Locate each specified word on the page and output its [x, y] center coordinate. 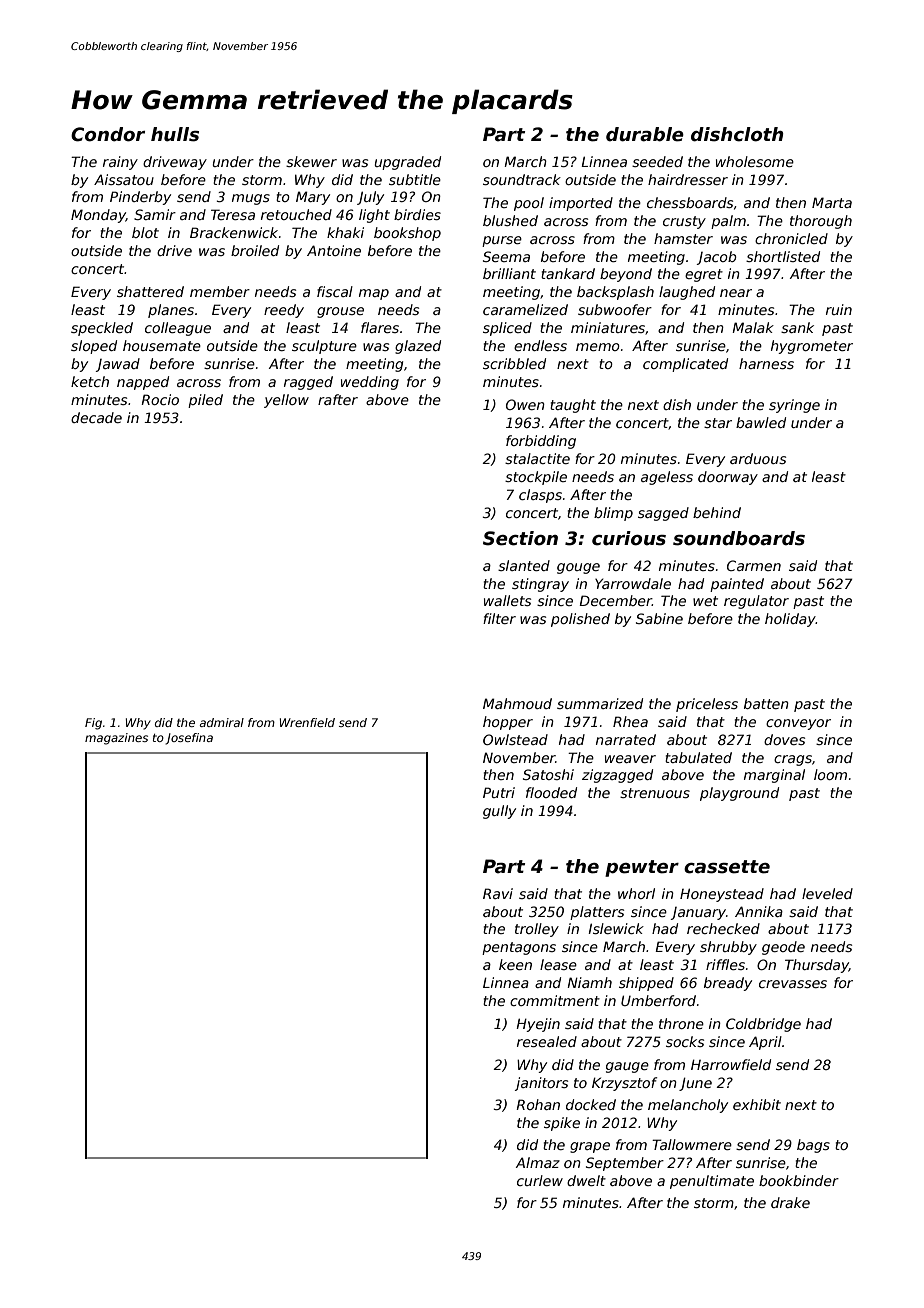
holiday [790, 620]
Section [520, 538]
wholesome [755, 161]
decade [96, 417]
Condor [108, 134]
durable [645, 134]
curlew [540, 1180]
